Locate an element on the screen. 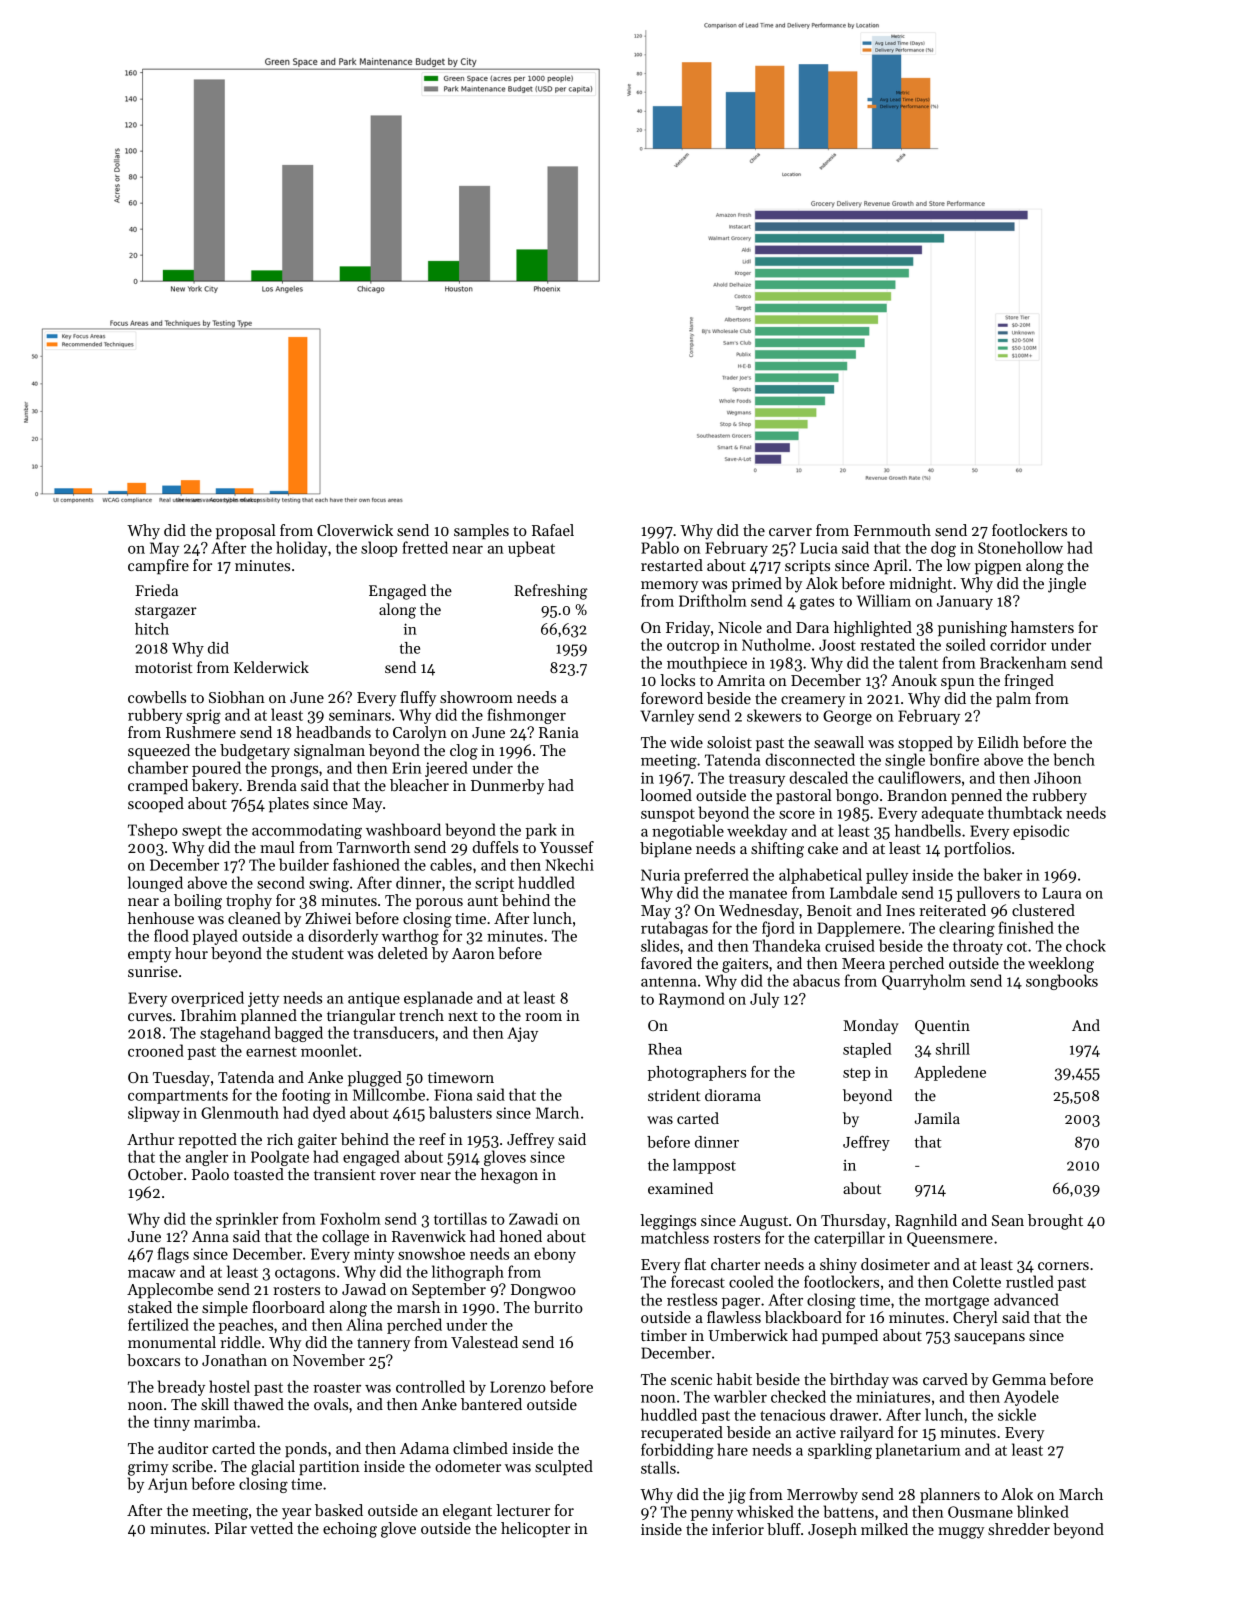 This screenshot has height=1599, width=1235. fishmonger is located at coordinates (526, 716).
